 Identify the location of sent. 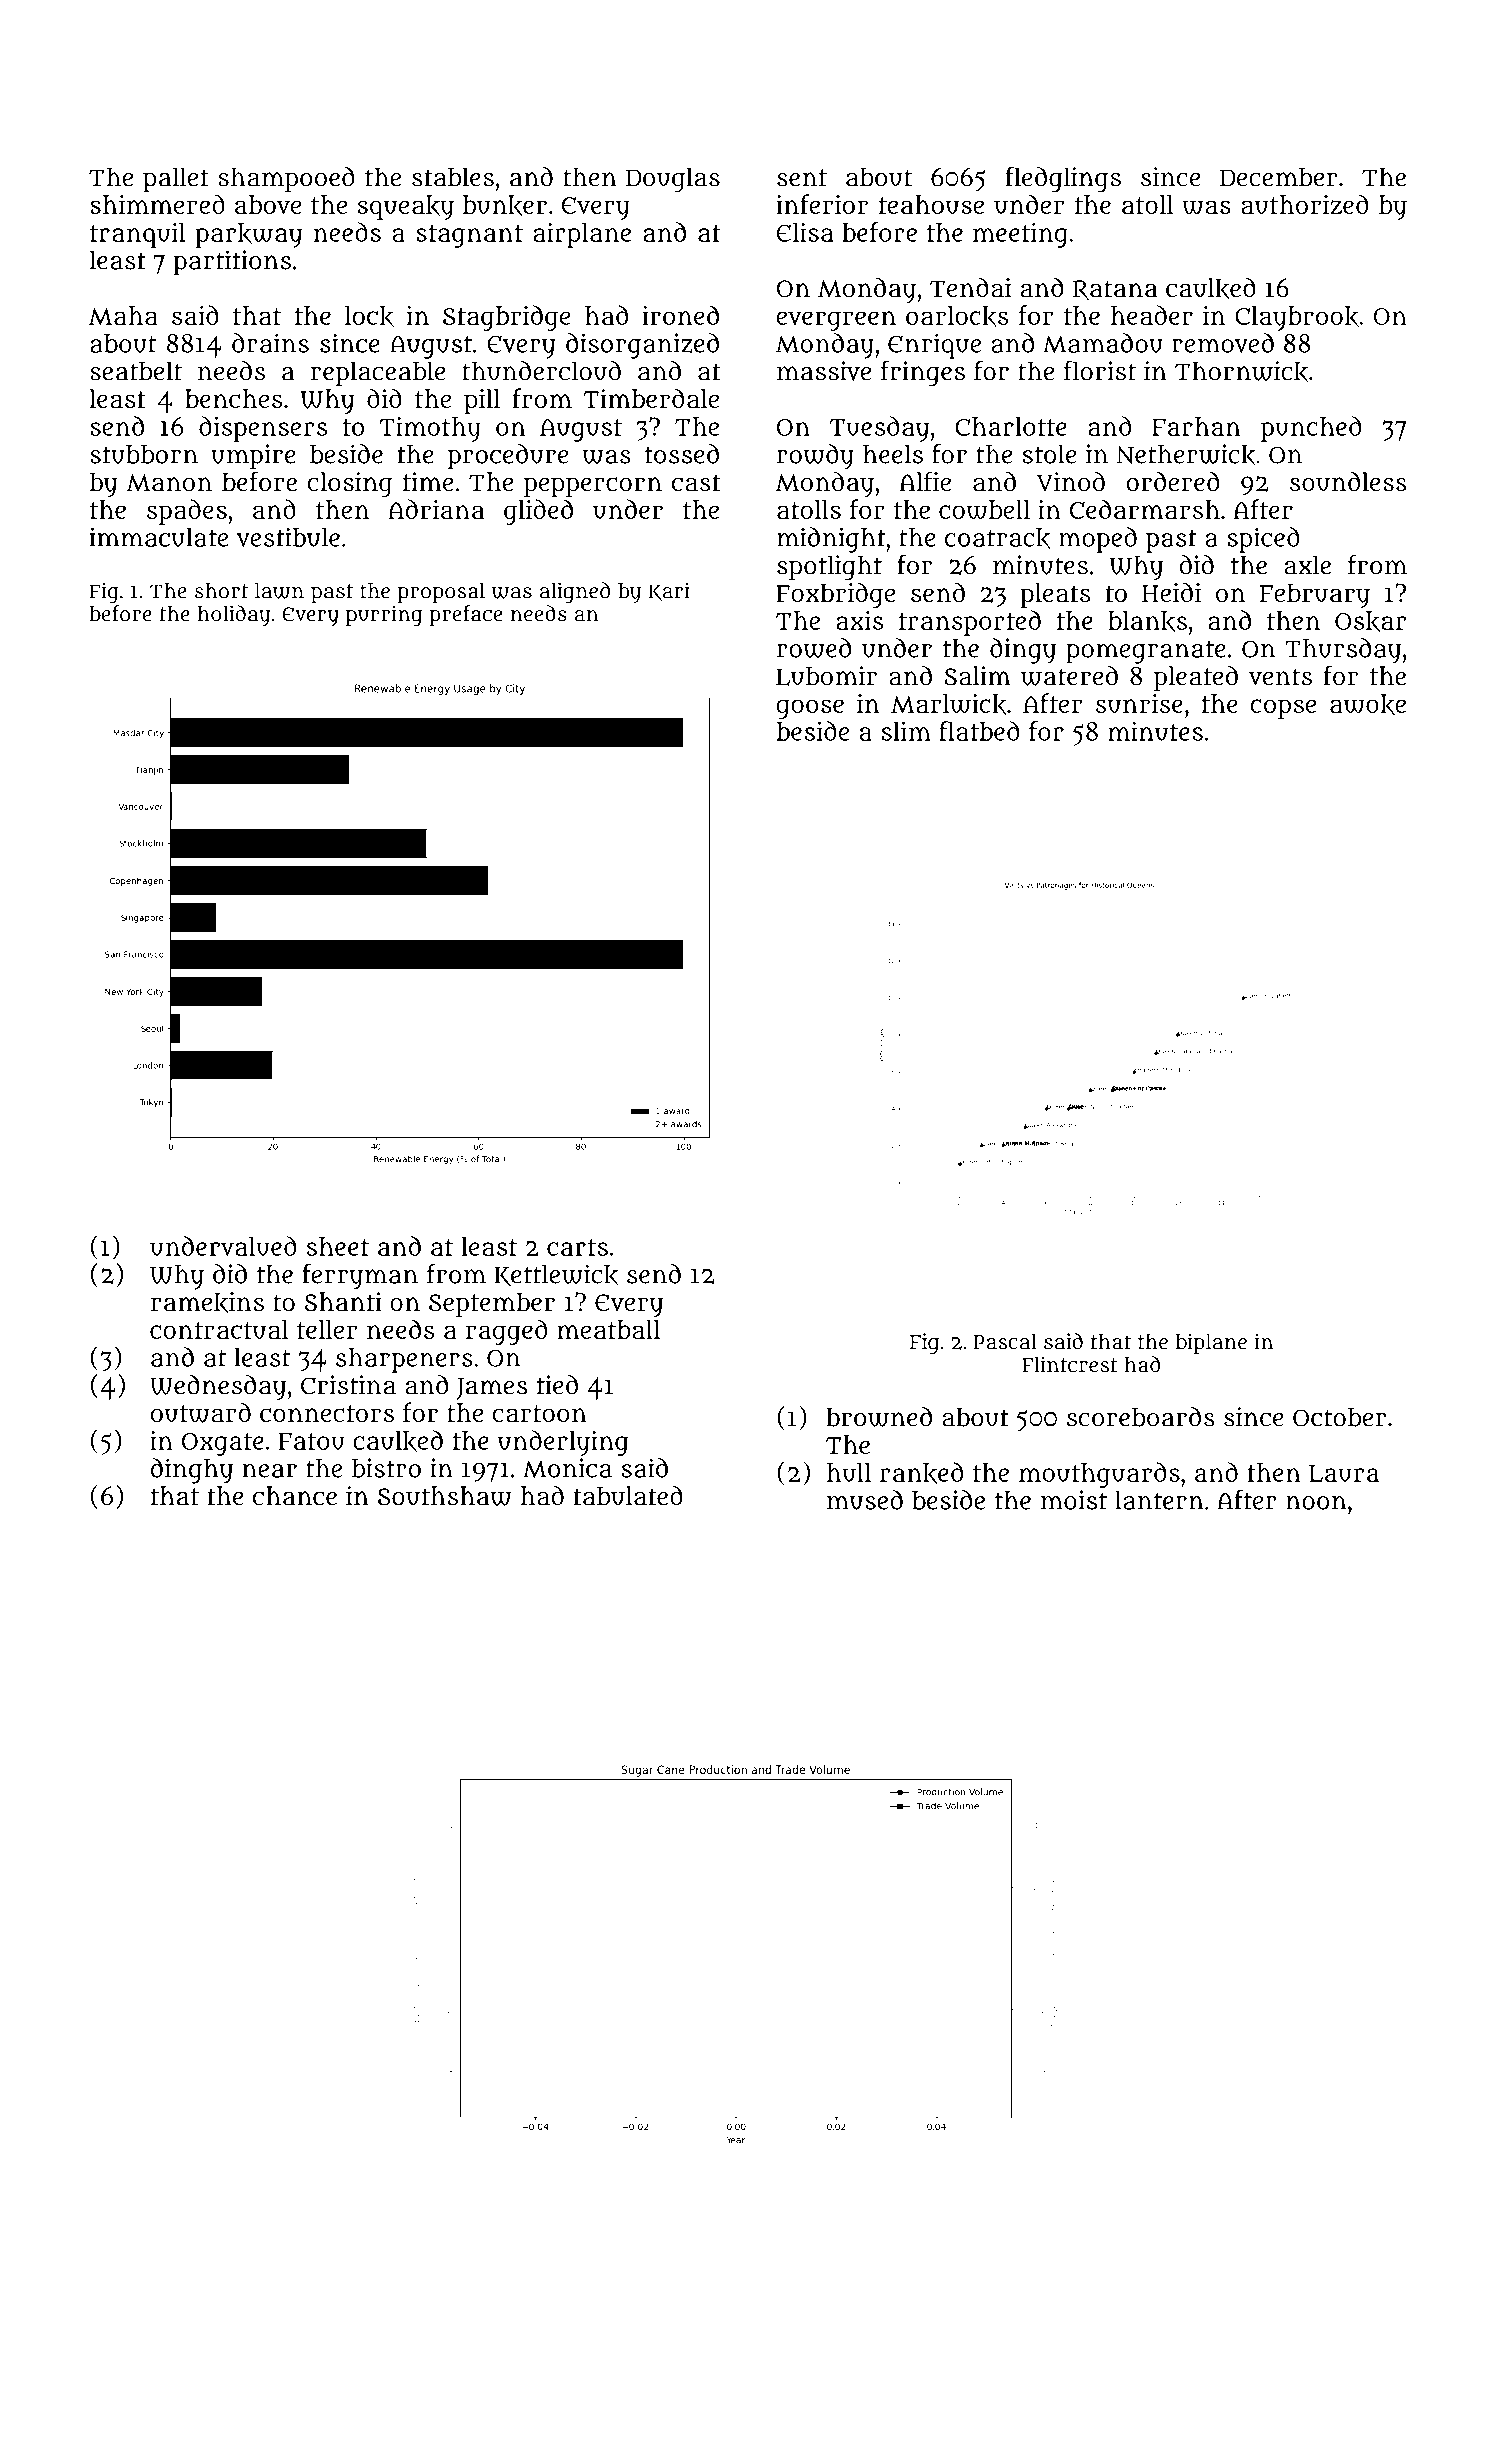
(802, 178).
